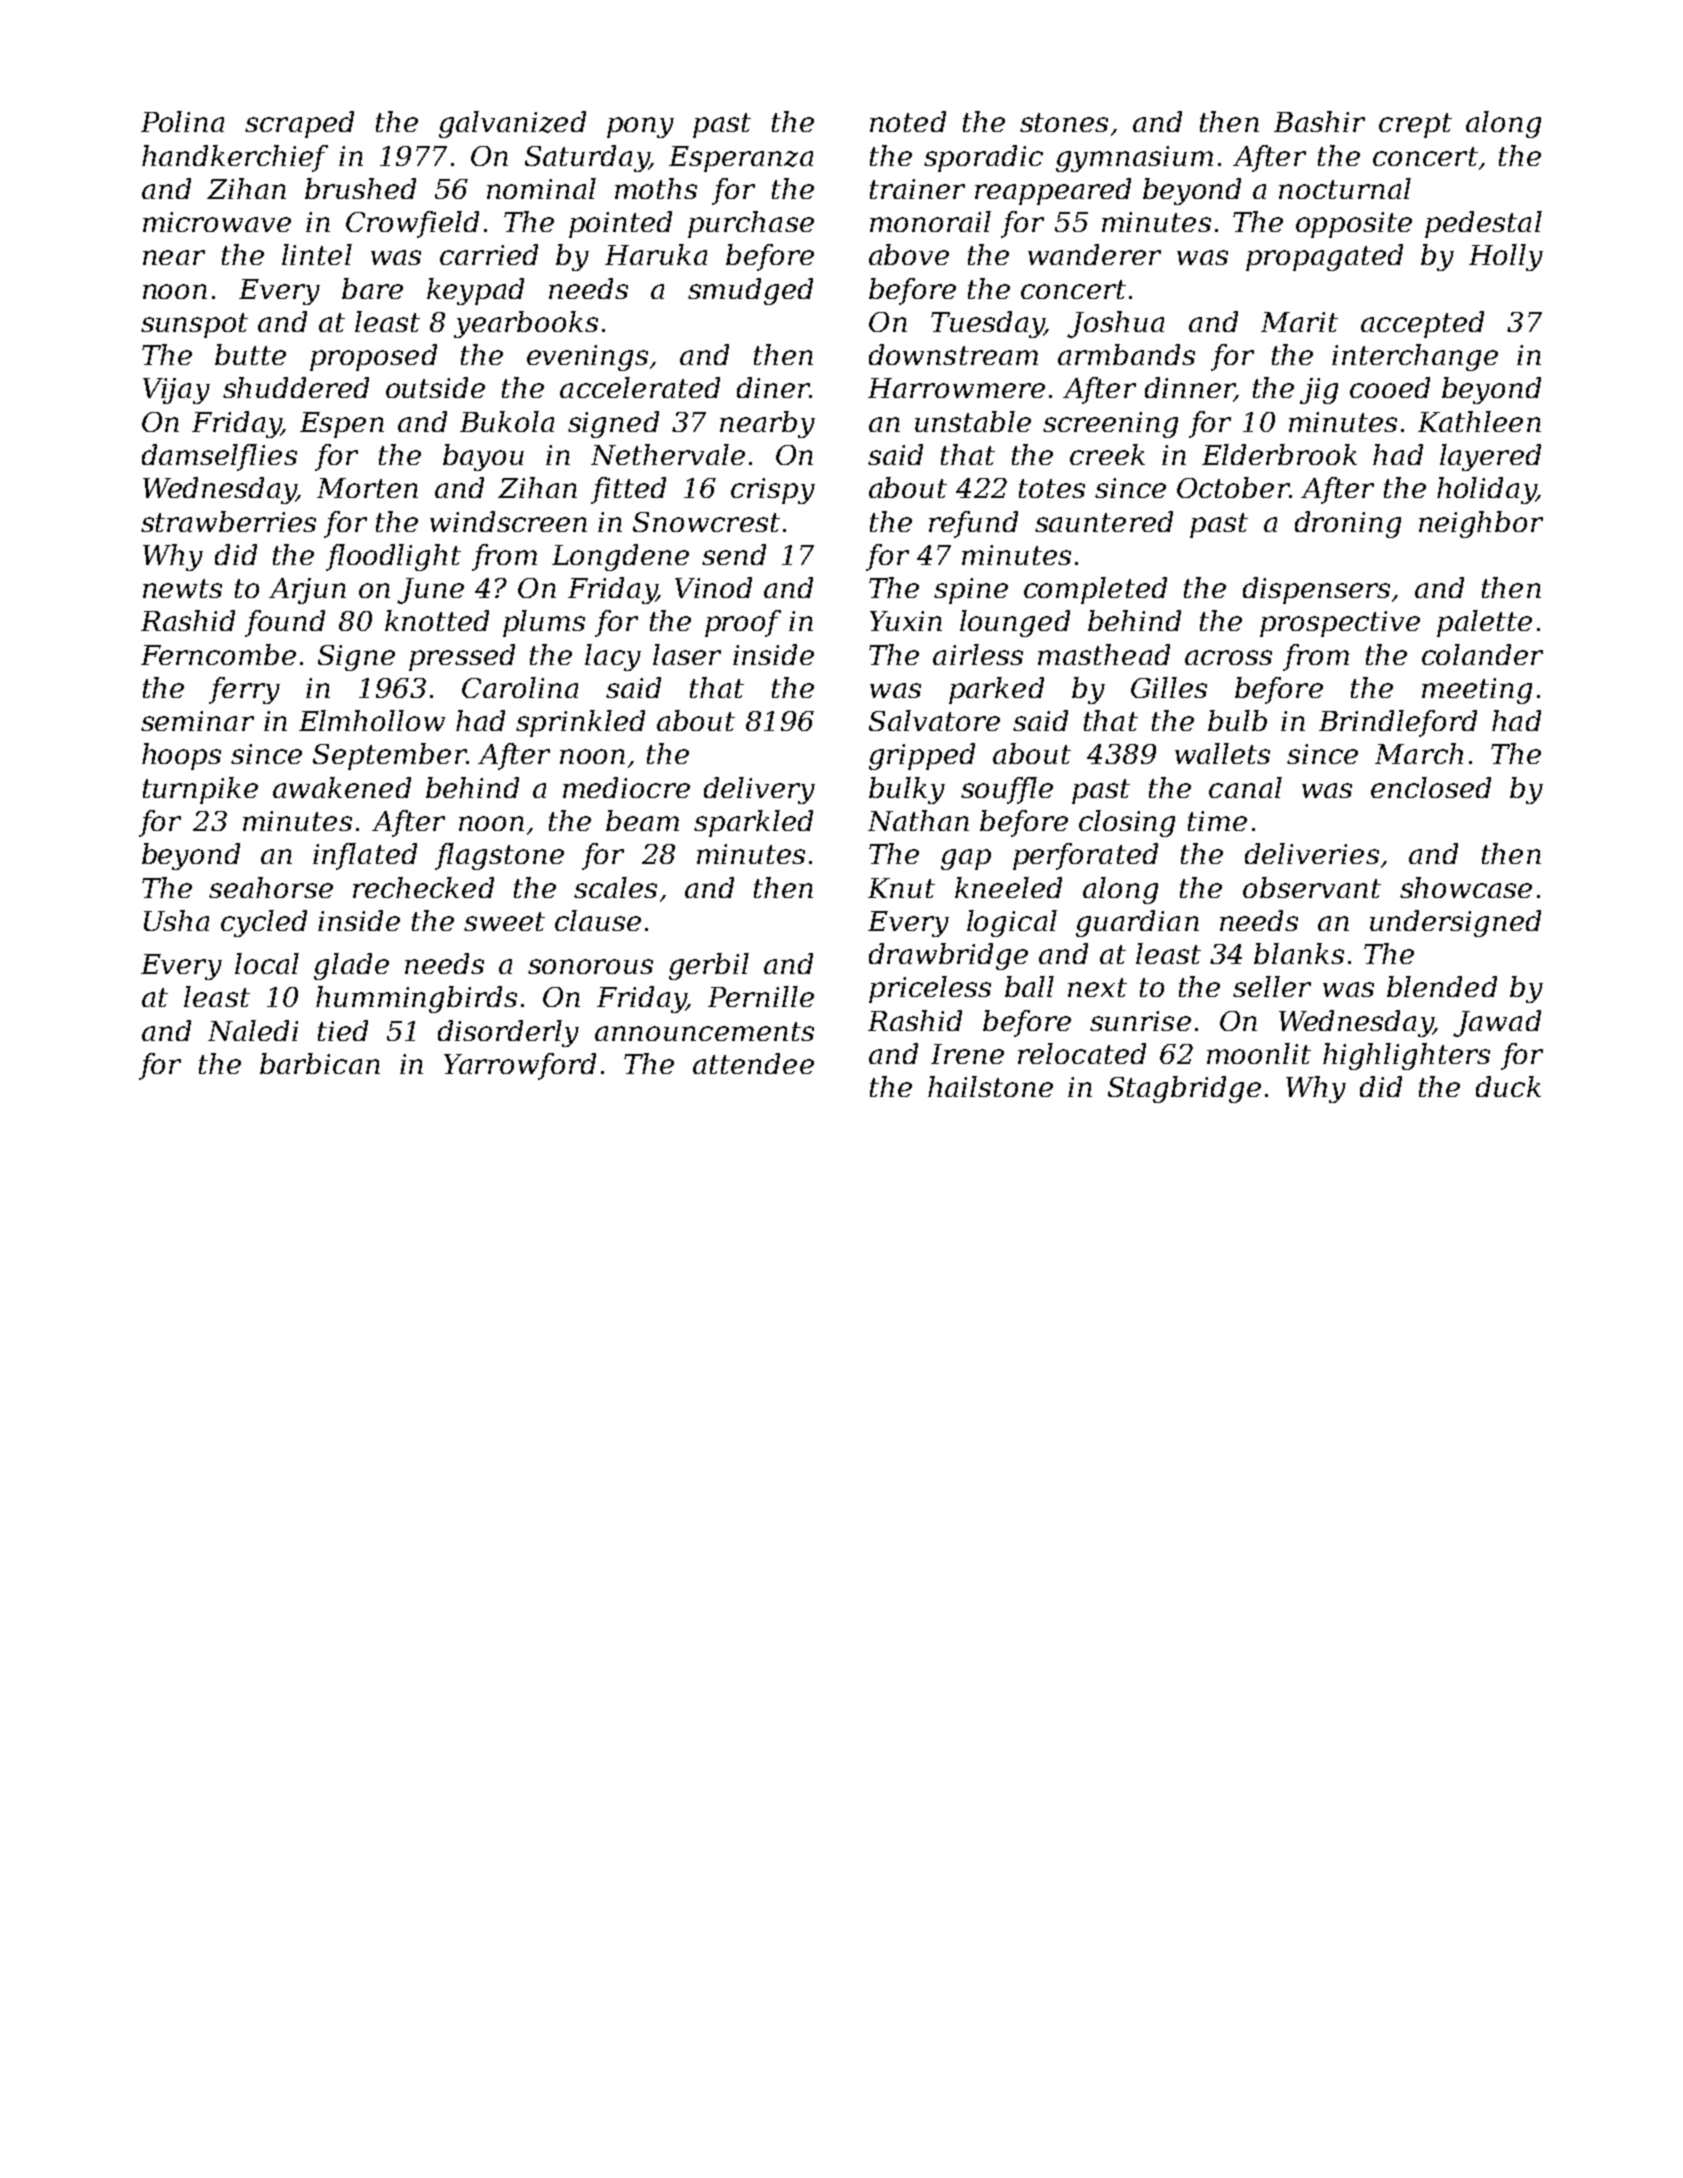 This screenshot has width=1683, height=2178. What do you see at coordinates (1007, 790) in the screenshot?
I see `souffle` at bounding box center [1007, 790].
